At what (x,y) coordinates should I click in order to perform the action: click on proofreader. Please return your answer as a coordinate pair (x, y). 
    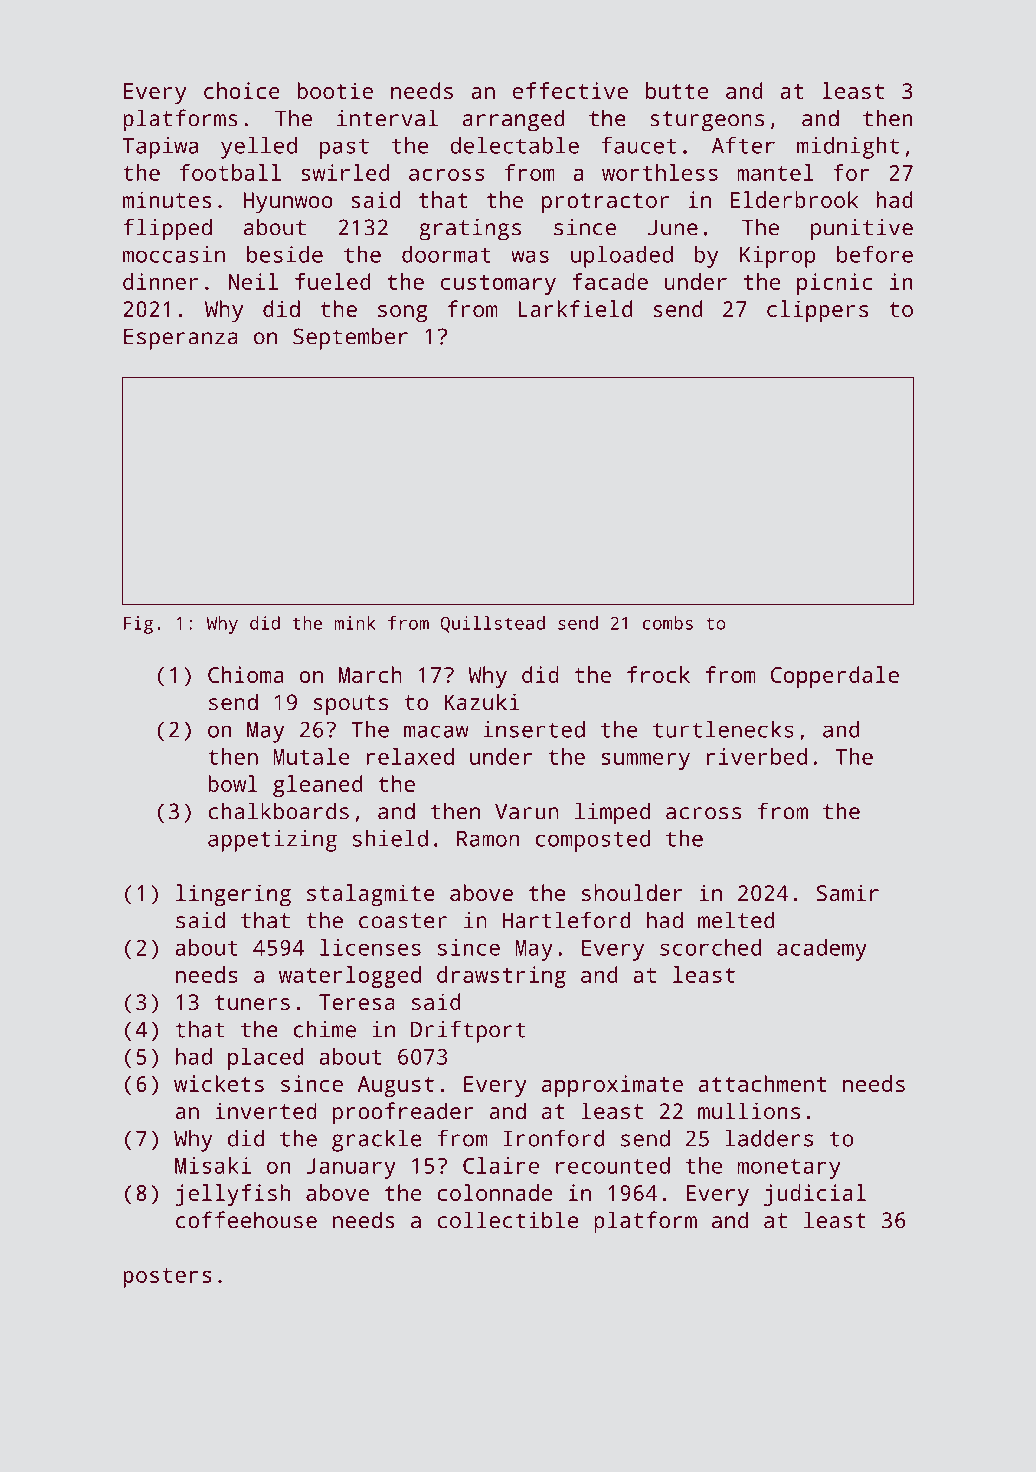
    Looking at the image, I should click on (403, 1113).
